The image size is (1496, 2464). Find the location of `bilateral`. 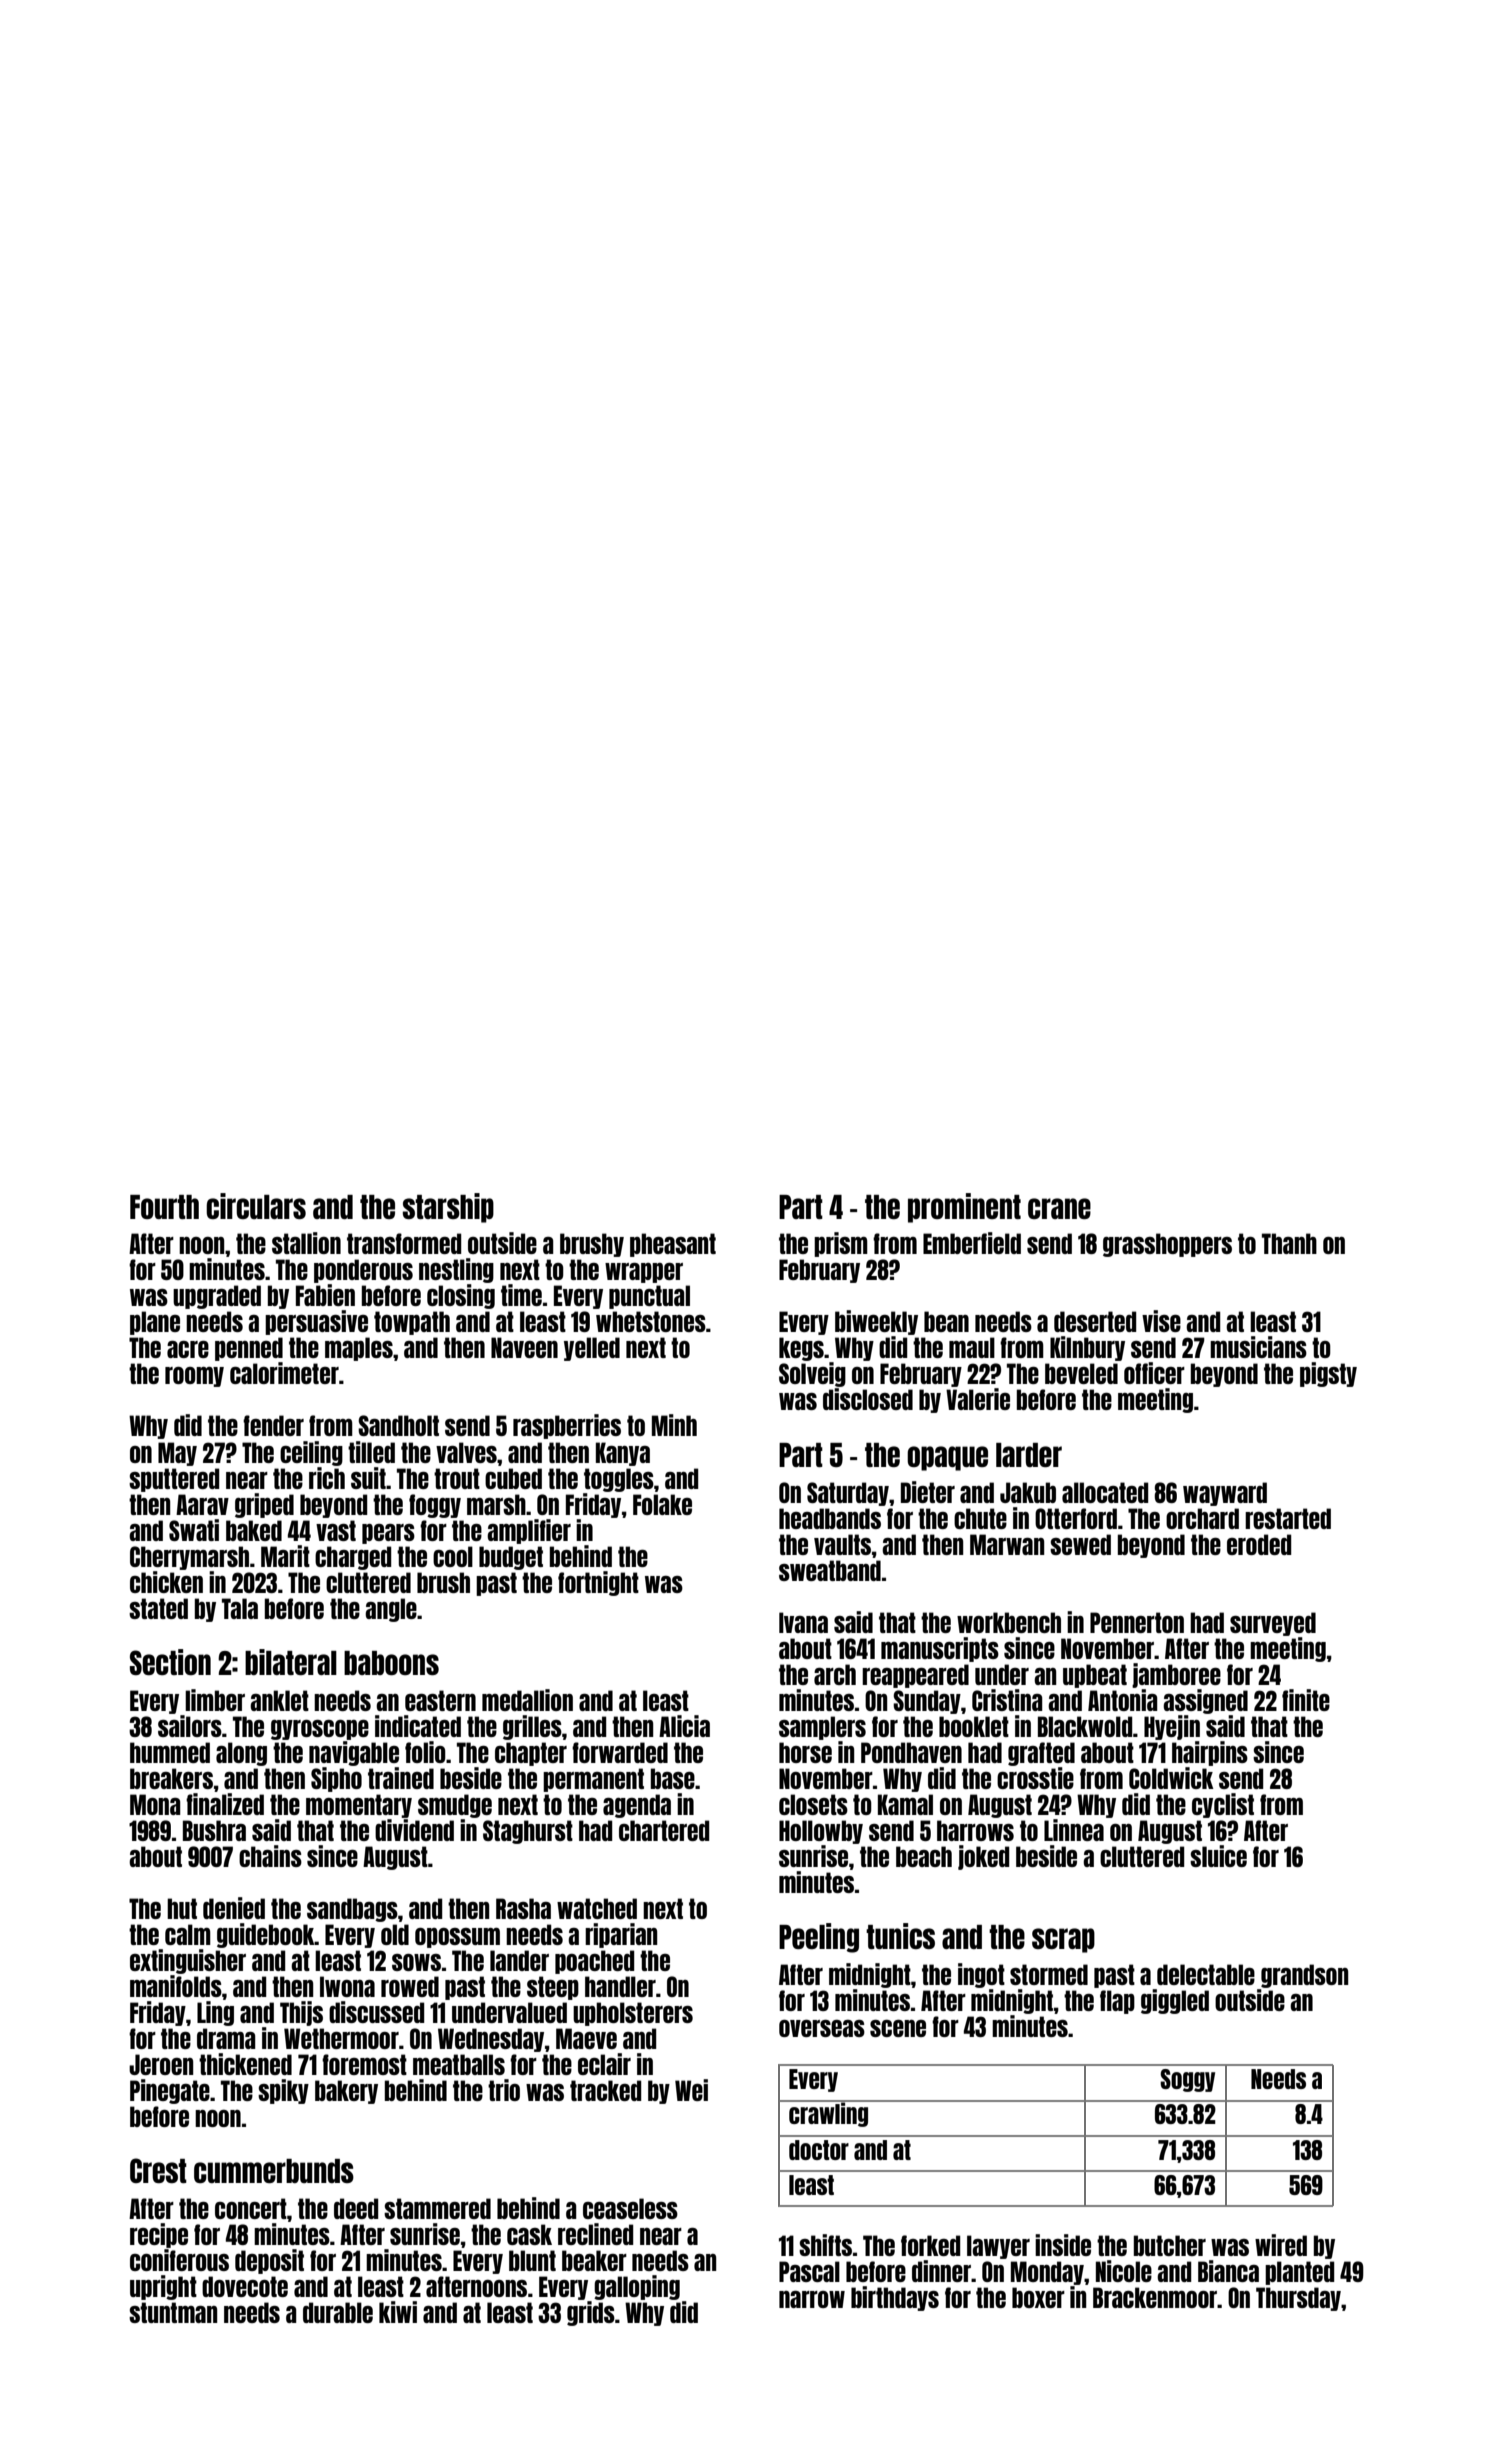

bilateral is located at coordinates (291, 1662).
